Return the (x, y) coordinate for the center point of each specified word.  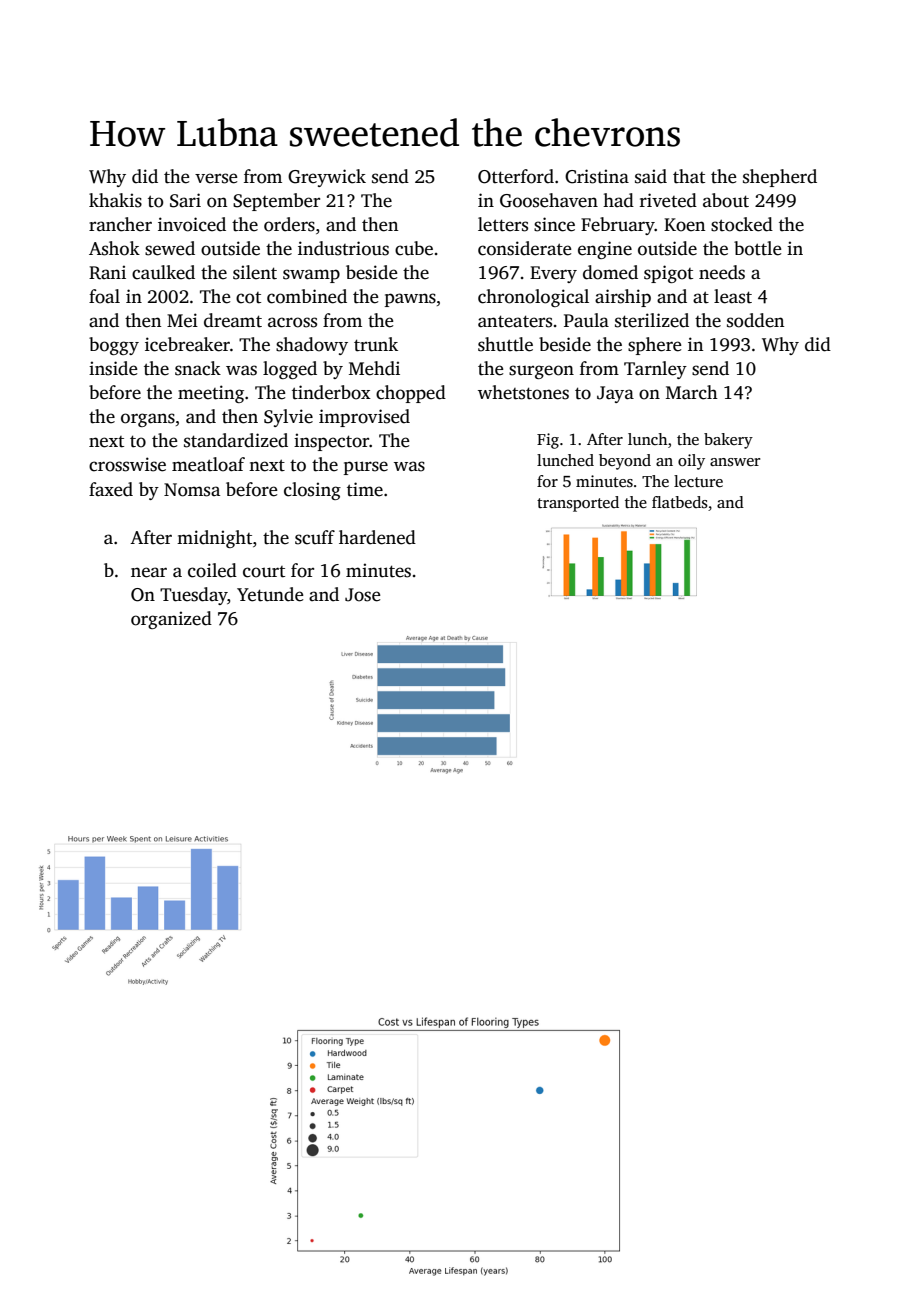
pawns (410, 300)
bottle (758, 248)
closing (312, 491)
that (689, 176)
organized (171, 620)
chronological (533, 298)
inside (113, 368)
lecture (698, 481)
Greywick (327, 178)
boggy (114, 346)
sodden (755, 320)
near (149, 572)
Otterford (516, 176)
